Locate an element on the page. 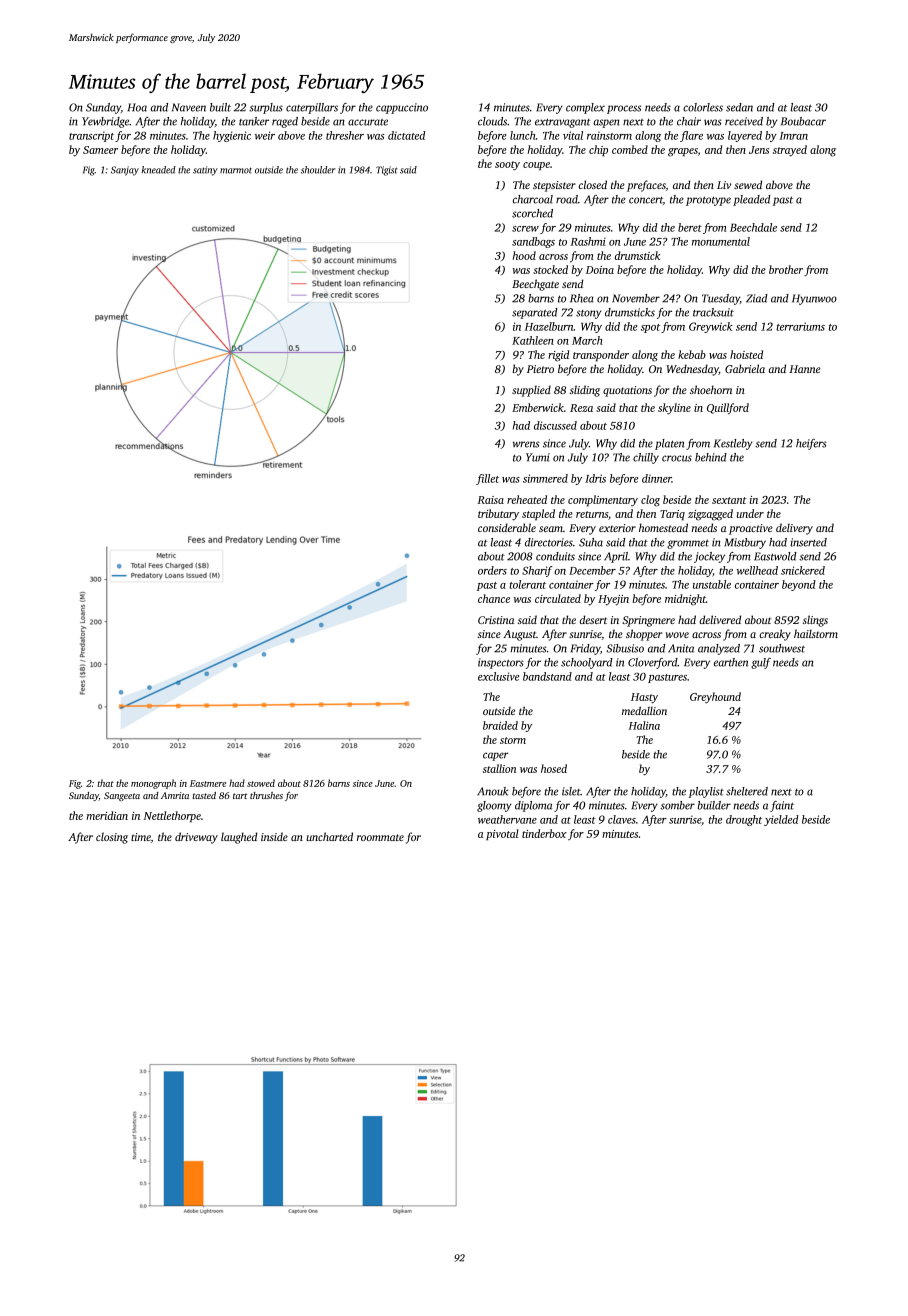 The image size is (908, 1316). closing is located at coordinates (112, 838).
